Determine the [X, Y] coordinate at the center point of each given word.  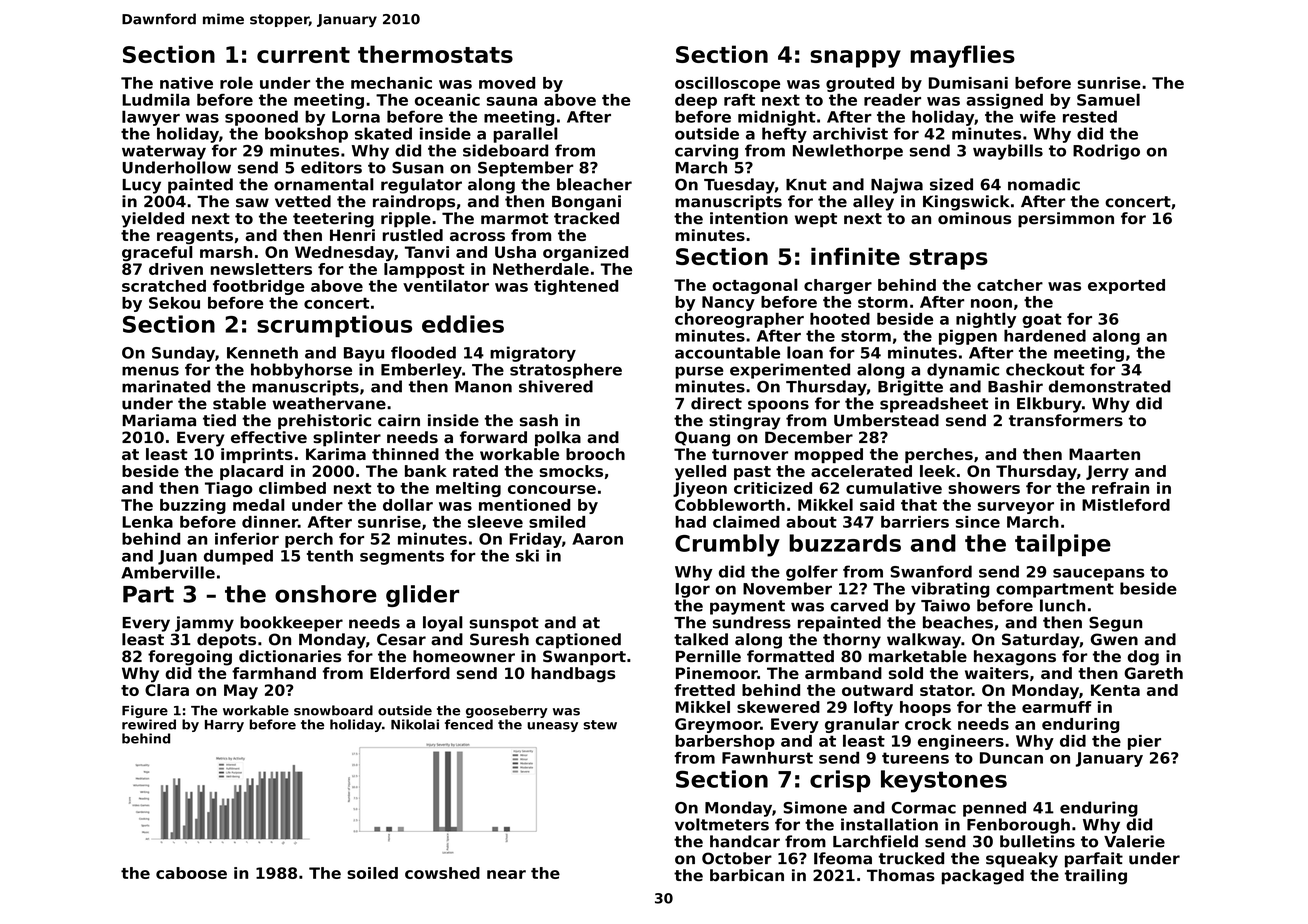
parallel [525, 135]
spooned [261, 118]
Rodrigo [1106, 152]
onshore [326, 594]
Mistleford [1126, 504]
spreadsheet [934, 405]
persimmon [1066, 220]
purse [699, 372]
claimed [746, 521]
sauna [512, 101]
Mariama [159, 420]
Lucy [141, 186]
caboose [191, 873]
